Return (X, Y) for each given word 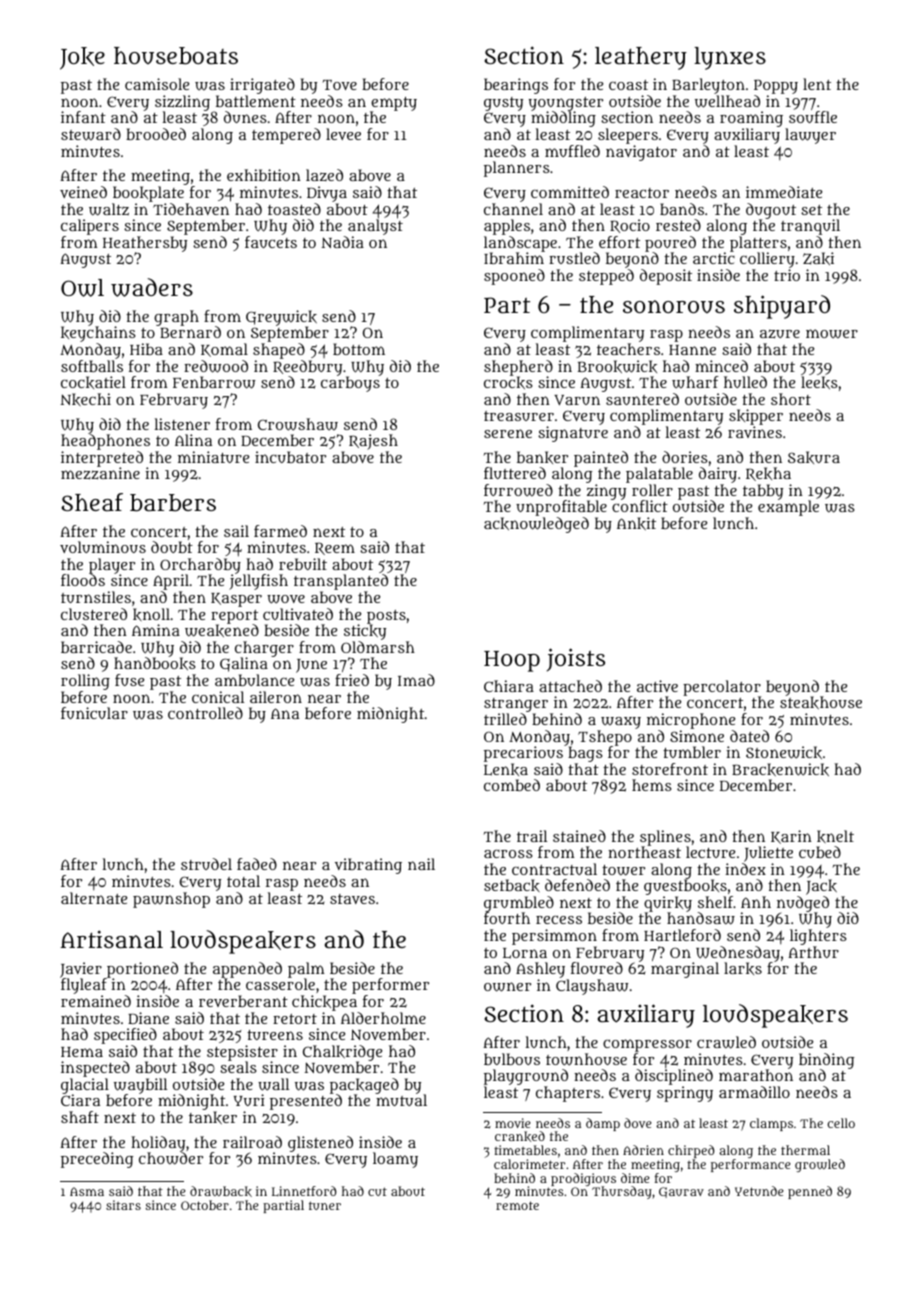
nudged (803, 904)
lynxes (730, 58)
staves (352, 899)
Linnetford (304, 1191)
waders (152, 287)
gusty (503, 104)
